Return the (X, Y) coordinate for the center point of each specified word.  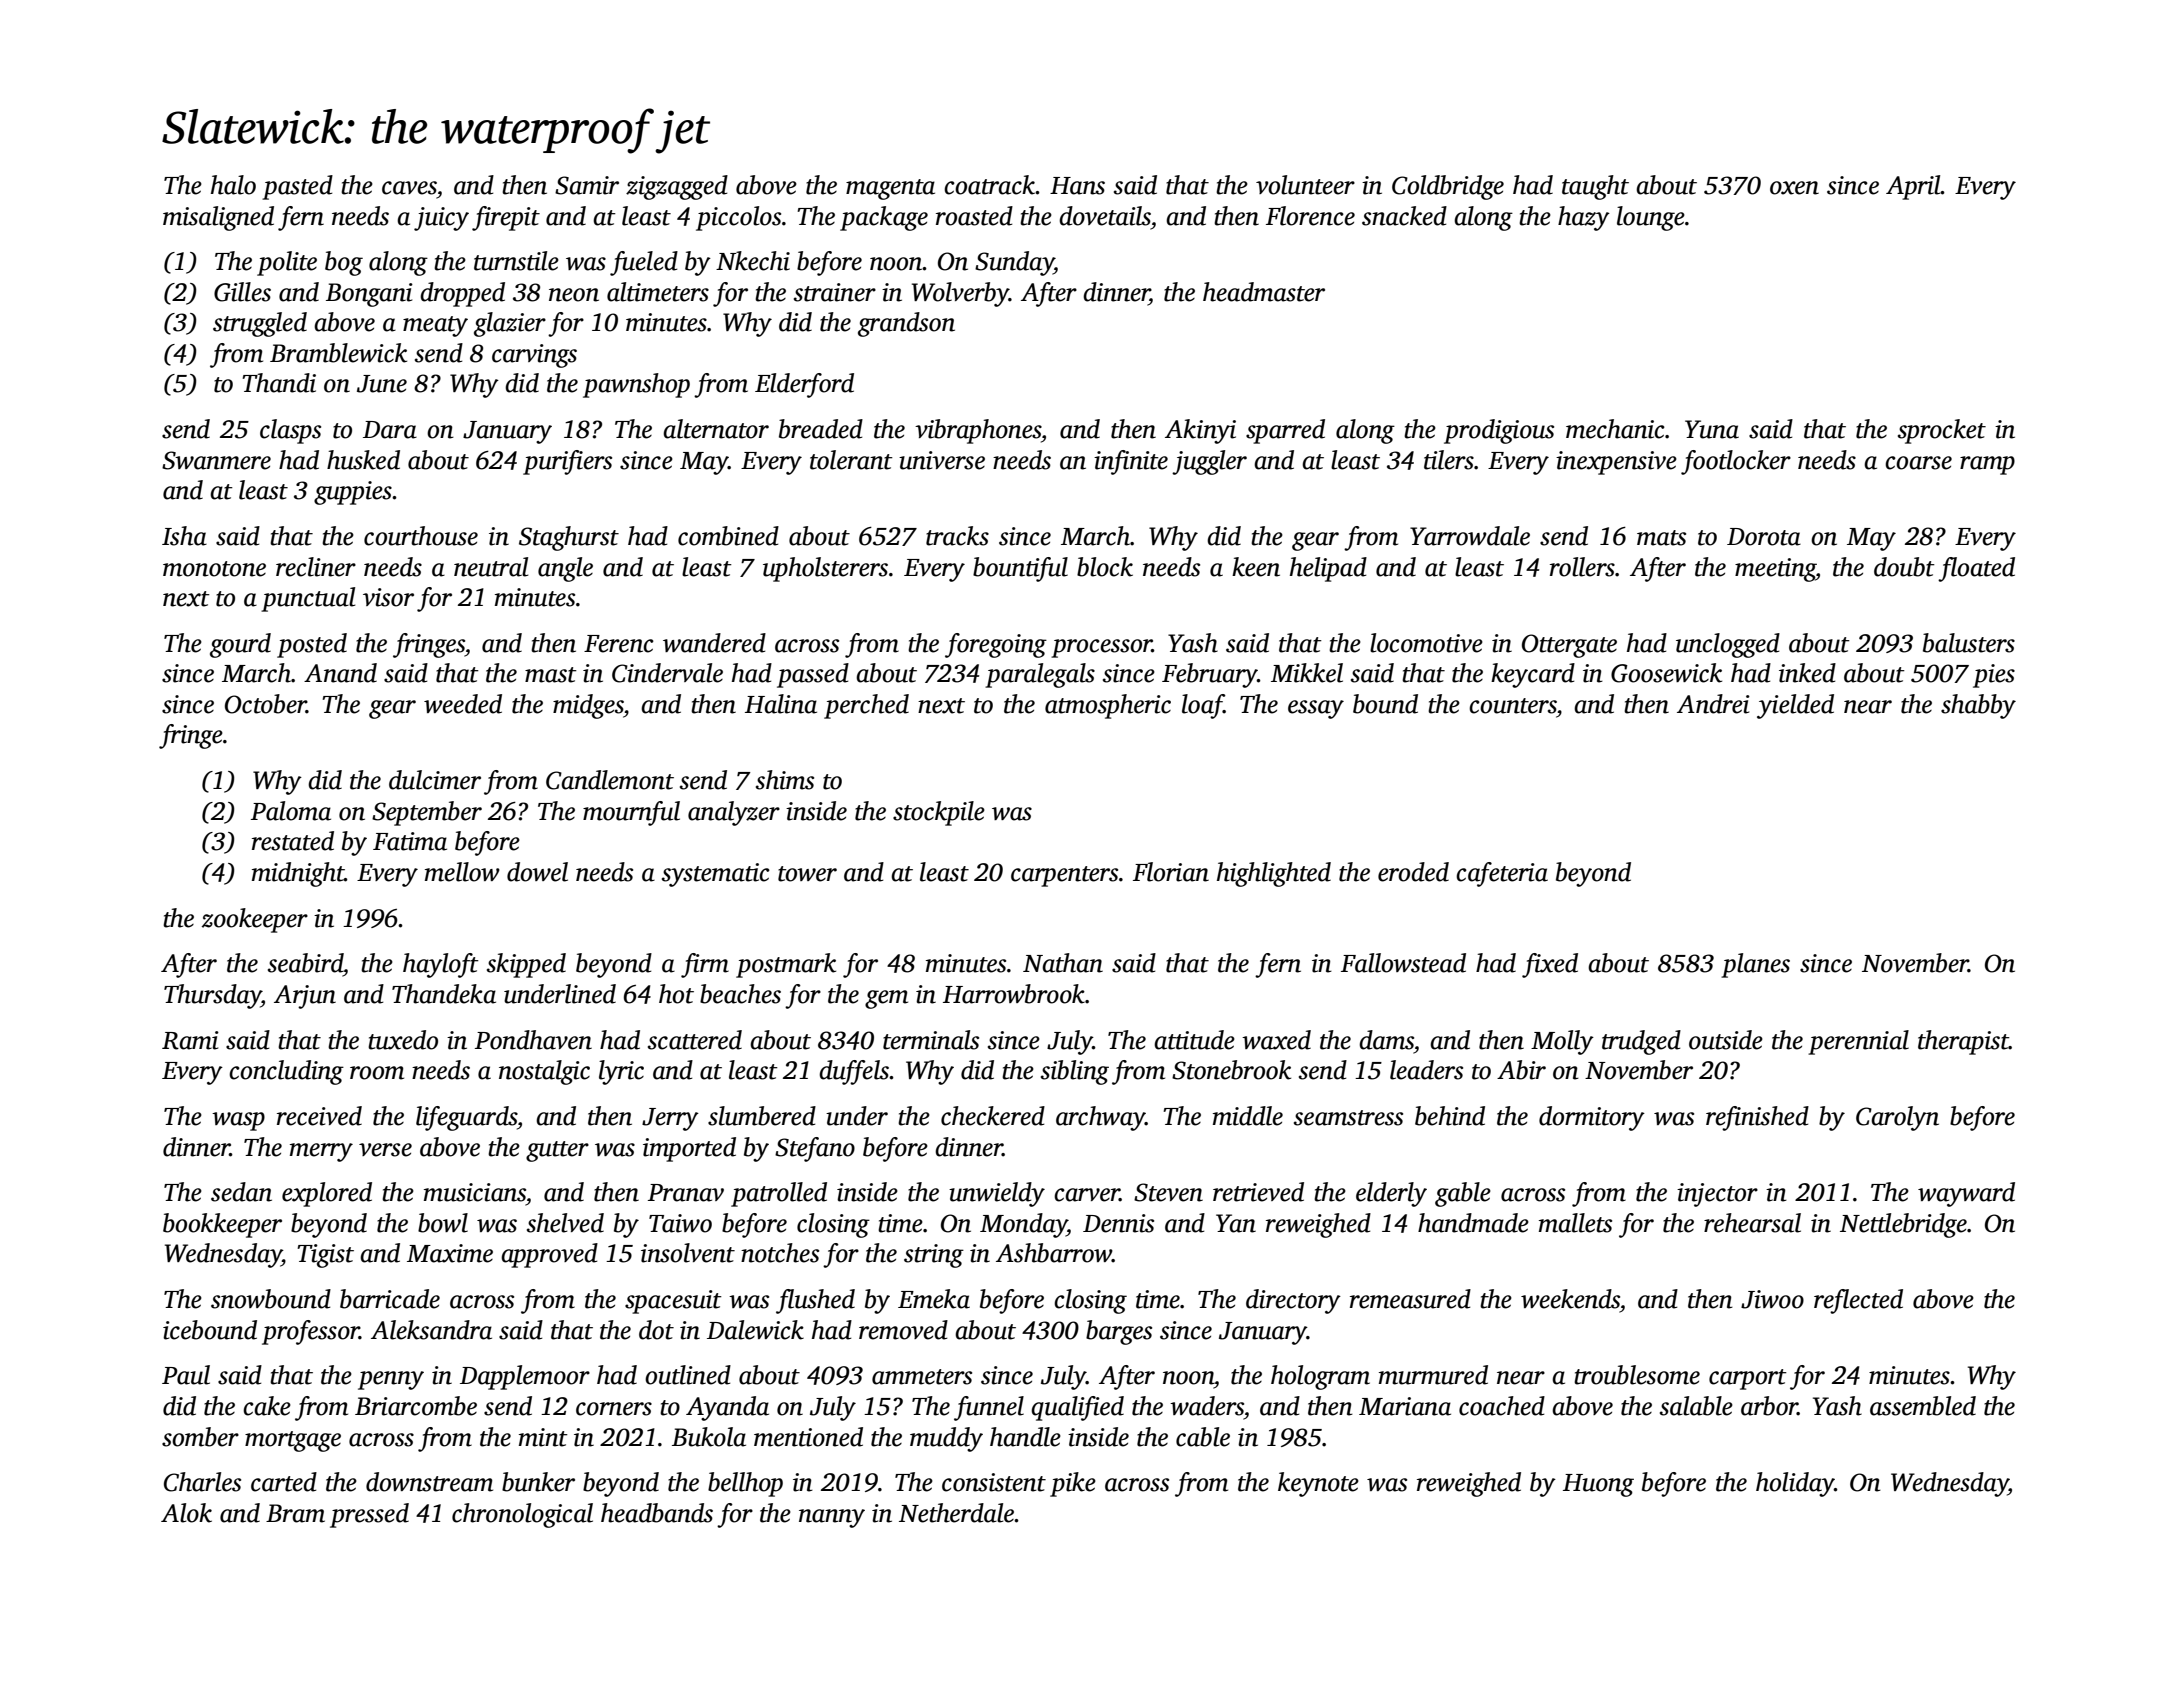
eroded (1413, 872)
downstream (429, 1482)
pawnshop (636, 385)
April (1913, 187)
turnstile (516, 261)
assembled (1923, 1406)
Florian (1171, 872)
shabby (1978, 706)
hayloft (441, 965)
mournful (631, 813)
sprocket (1942, 431)
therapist (1963, 1042)
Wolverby (960, 294)
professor (311, 1332)
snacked (1404, 216)
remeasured (1410, 1299)
